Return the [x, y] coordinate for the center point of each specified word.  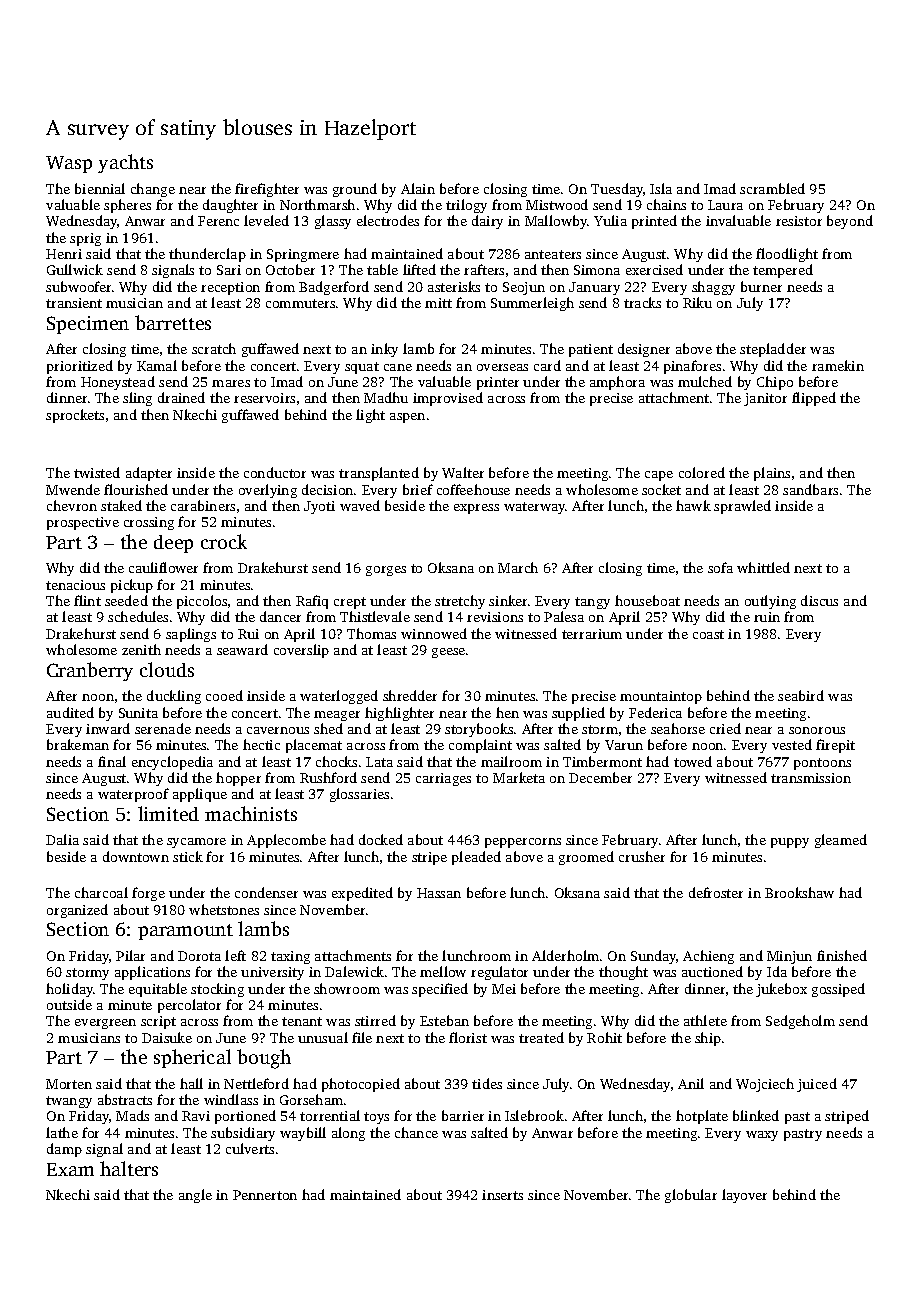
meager [337, 716]
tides [487, 1083]
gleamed [841, 841]
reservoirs [264, 398]
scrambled [772, 188]
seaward [242, 649]
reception [230, 288]
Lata [379, 762]
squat [362, 368]
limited [168, 813]
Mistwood [557, 204]
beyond [850, 222]
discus [819, 600]
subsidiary [243, 1134]
